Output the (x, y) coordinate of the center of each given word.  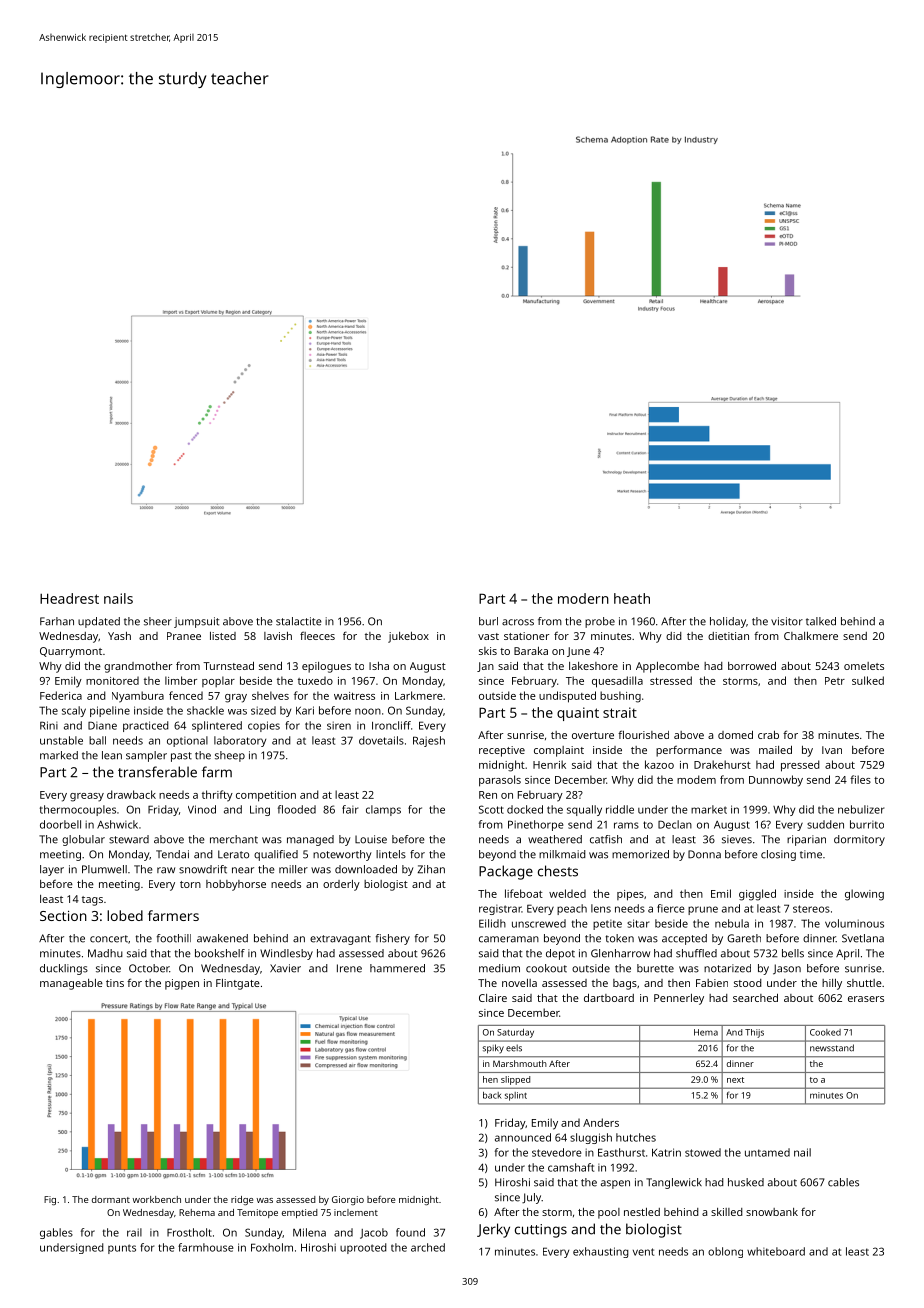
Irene (349, 968)
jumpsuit (196, 622)
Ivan (832, 750)
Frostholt (189, 1232)
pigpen (182, 984)
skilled (727, 1212)
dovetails (381, 740)
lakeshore (593, 666)
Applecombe (667, 667)
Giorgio (348, 1200)
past (181, 757)
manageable (71, 984)
